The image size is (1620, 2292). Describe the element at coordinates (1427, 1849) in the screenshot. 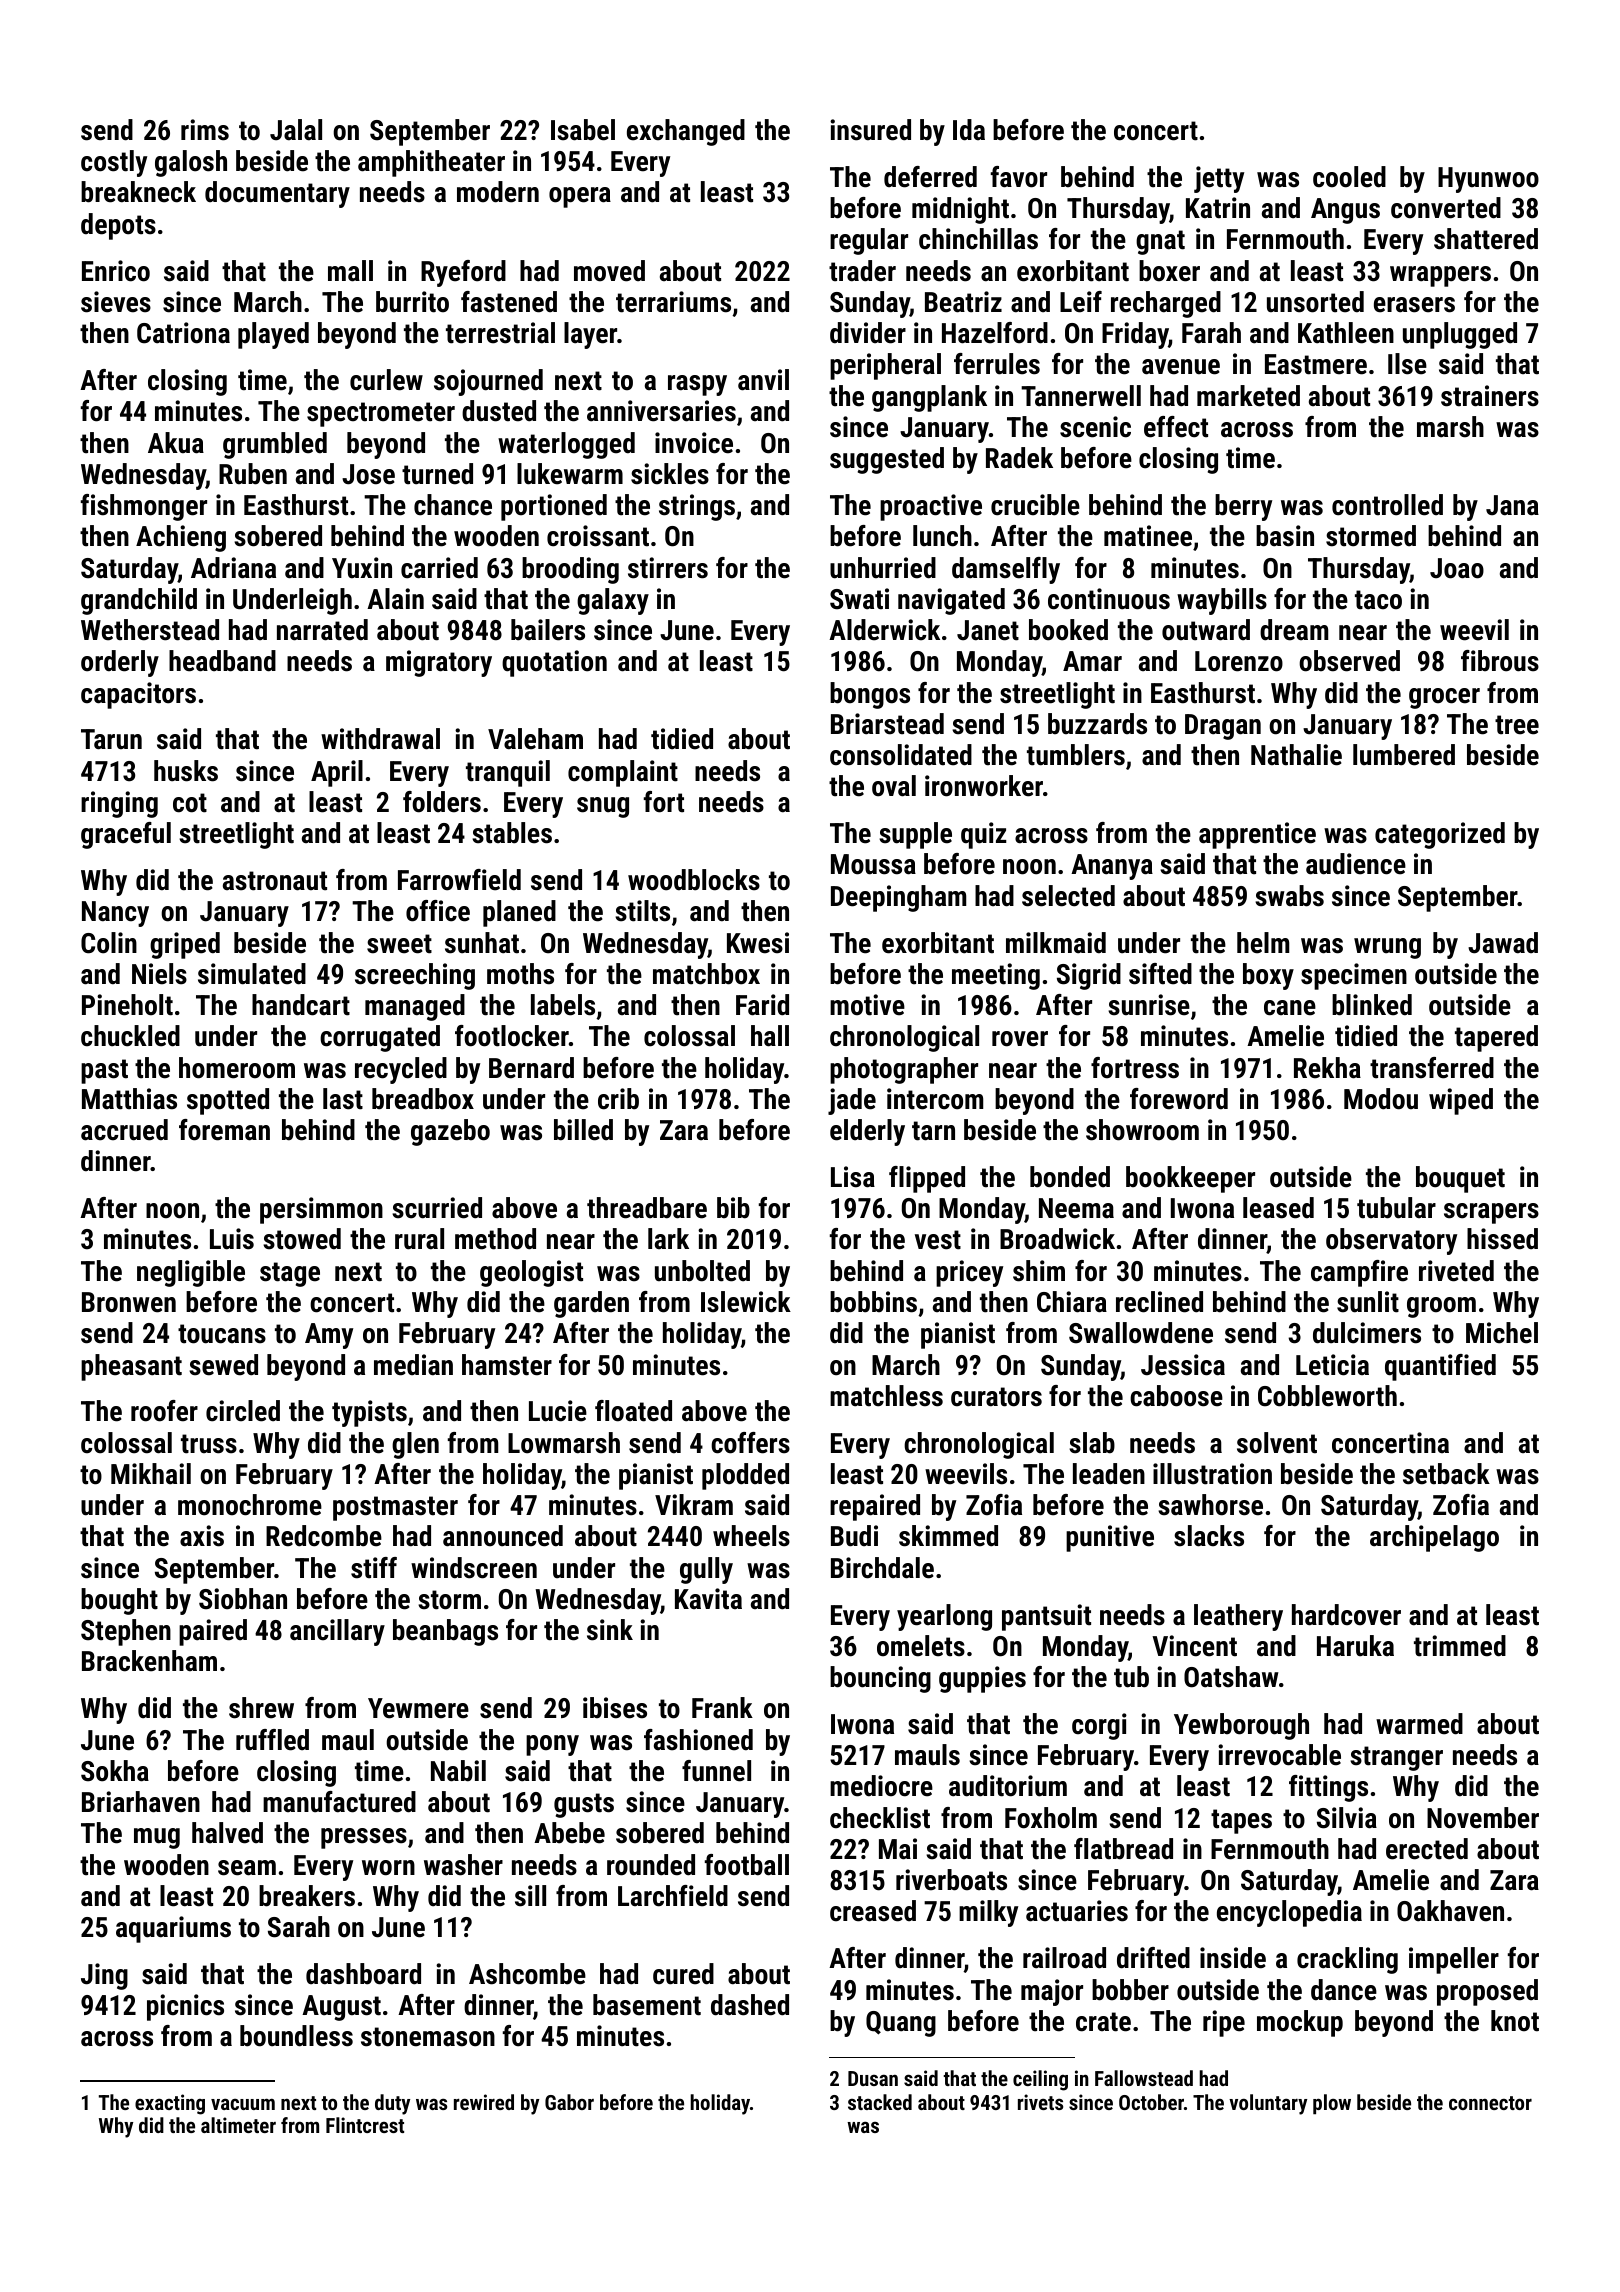

I see `erected` at that location.
